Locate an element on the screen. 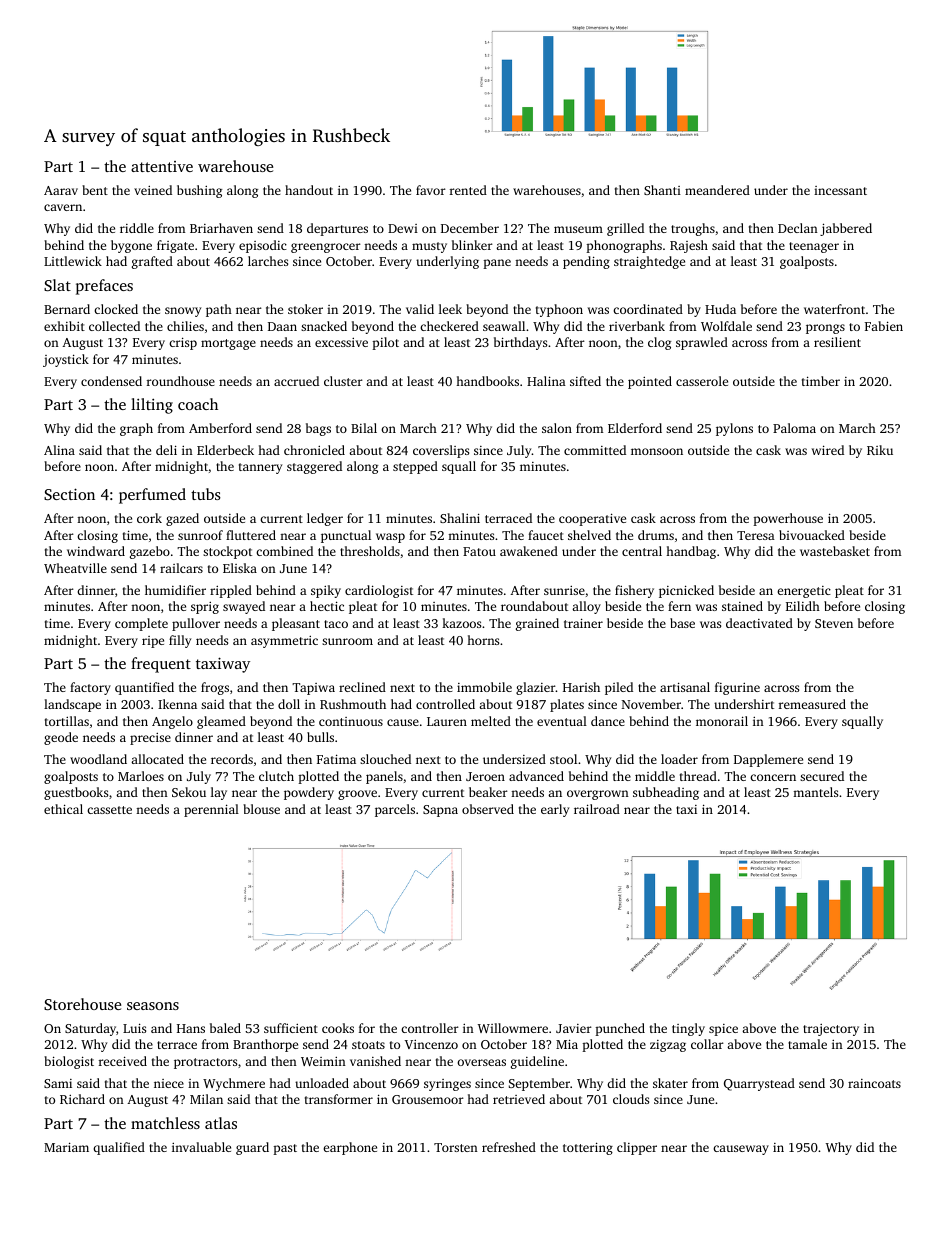  slouched is located at coordinates (385, 759).
